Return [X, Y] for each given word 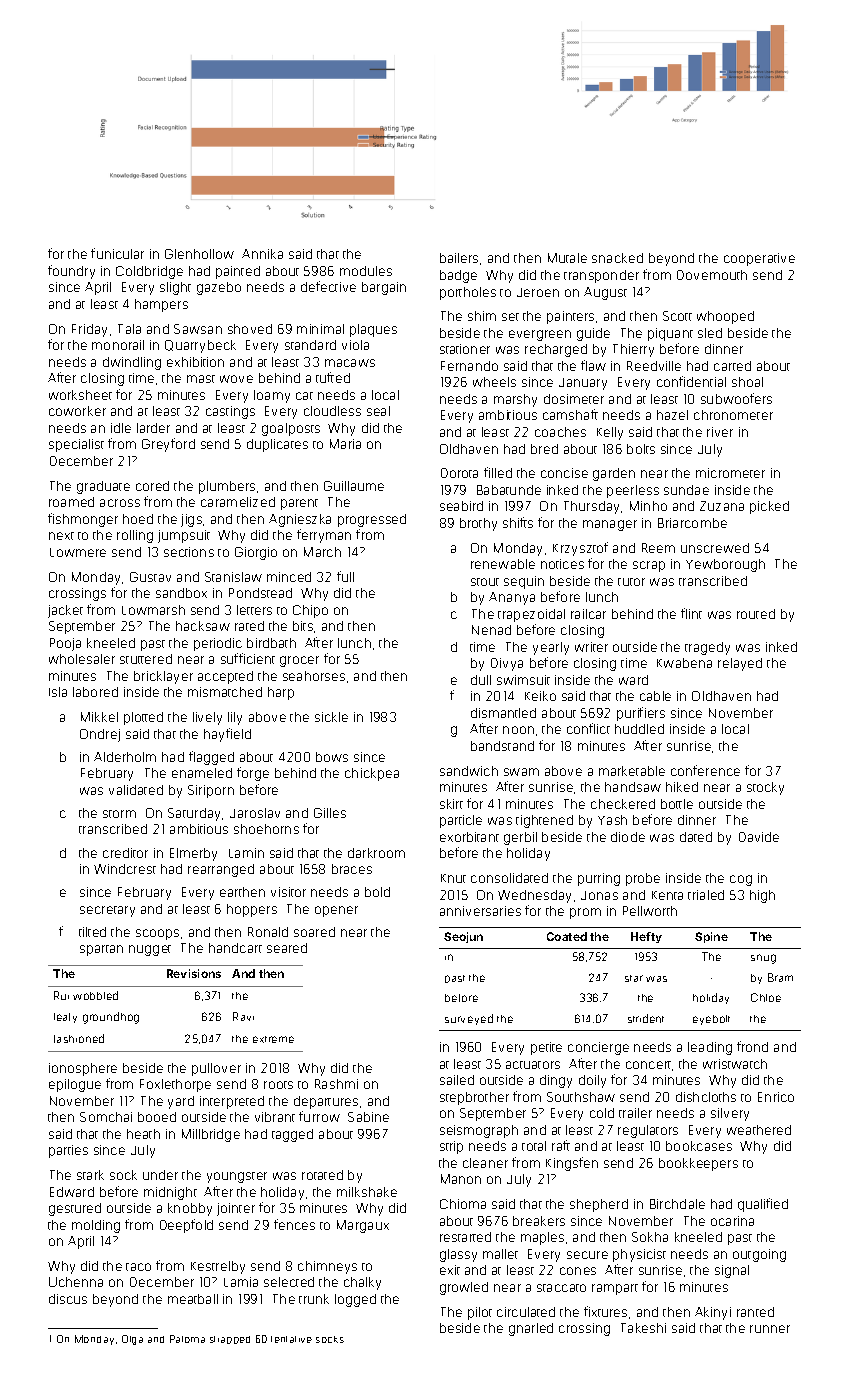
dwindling [132, 363]
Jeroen [538, 292]
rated [249, 626]
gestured [75, 1209]
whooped [725, 317]
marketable [632, 771]
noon [518, 730]
